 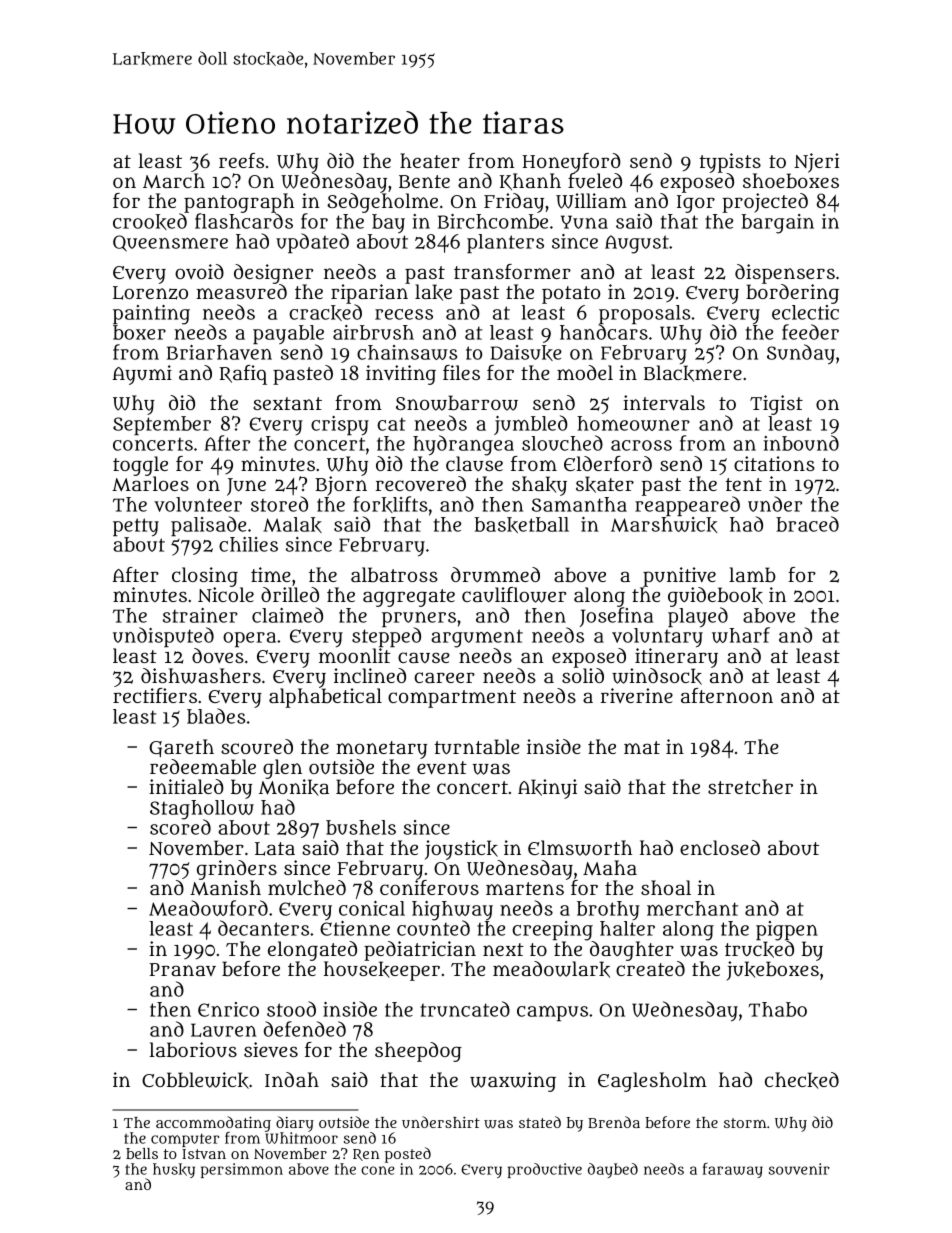 What do you see at coordinates (730, 163) in the page?
I see `typists` at bounding box center [730, 163].
